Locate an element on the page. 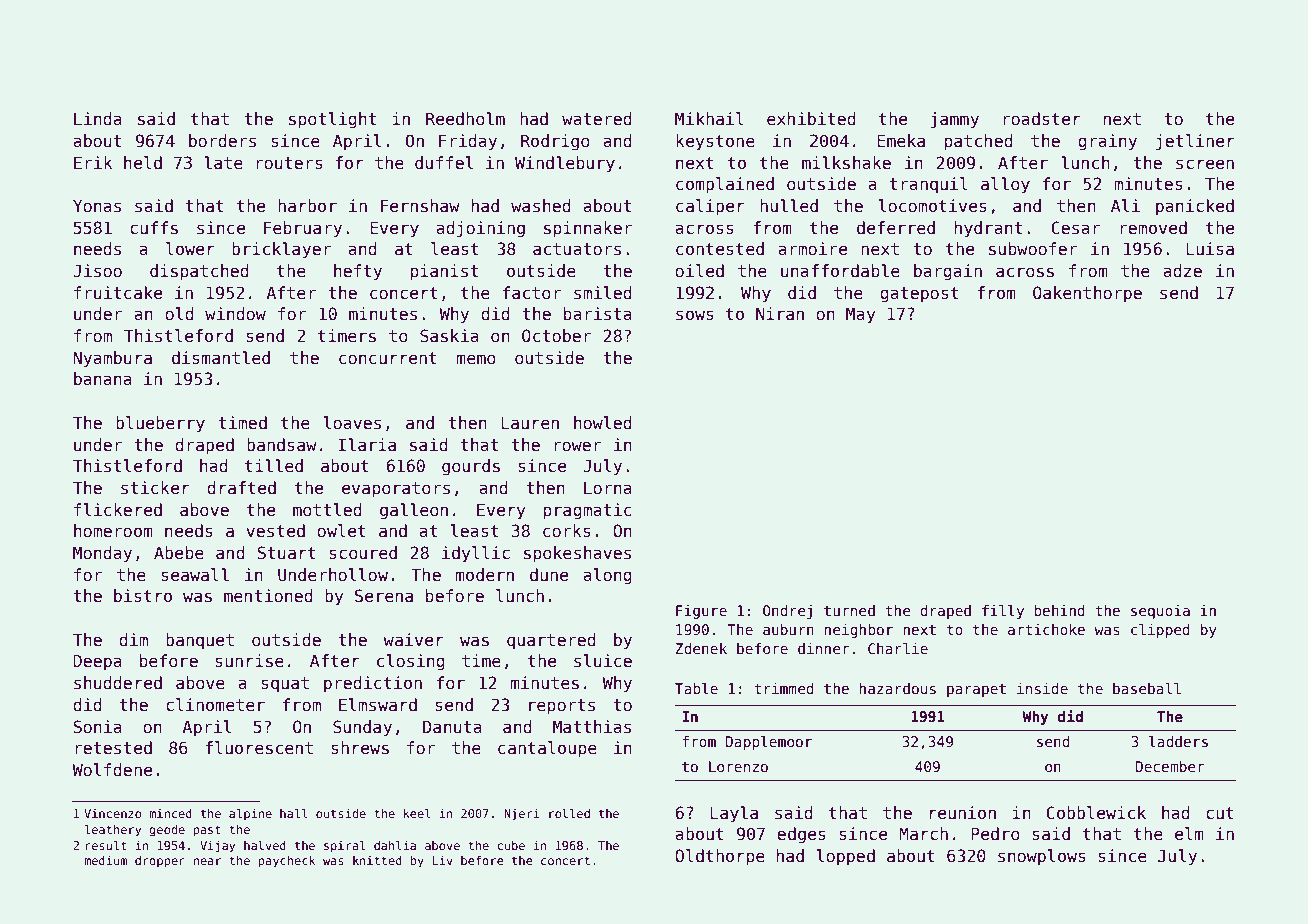  blueberry is located at coordinates (160, 424).
